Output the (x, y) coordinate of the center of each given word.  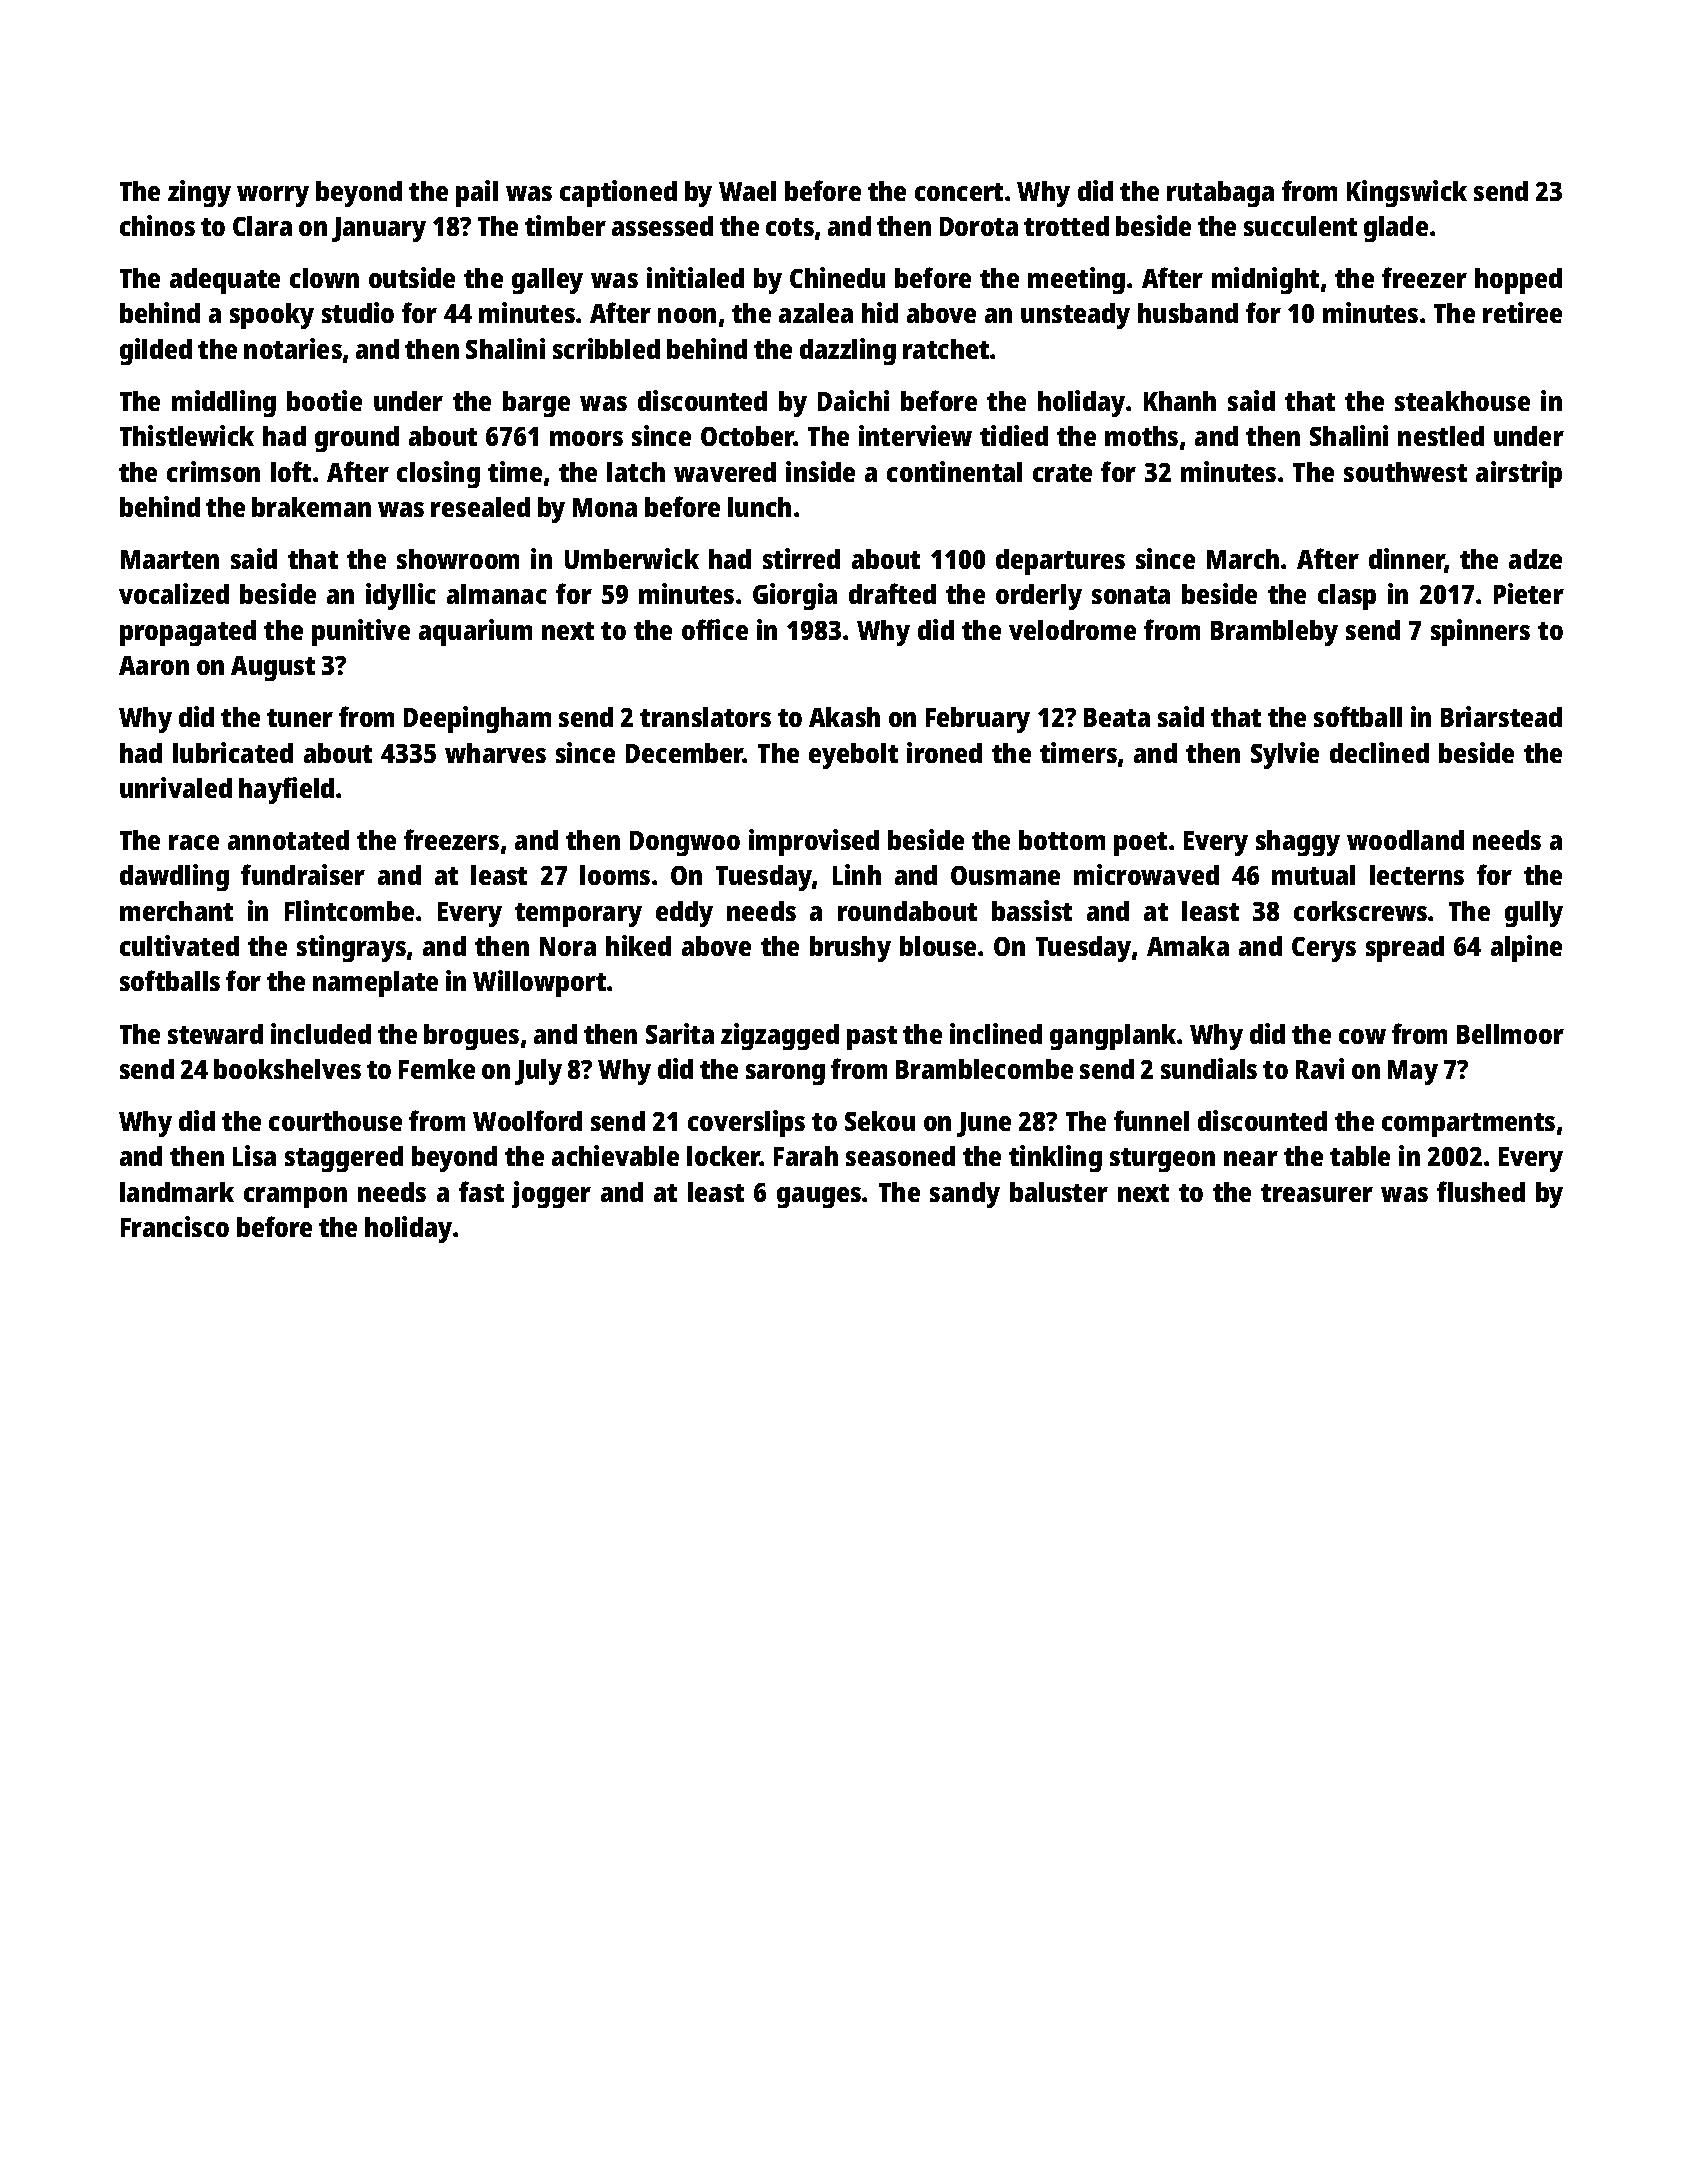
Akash (844, 717)
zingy (199, 193)
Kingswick (1407, 193)
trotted (1066, 226)
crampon (295, 1197)
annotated (288, 840)
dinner (1407, 560)
